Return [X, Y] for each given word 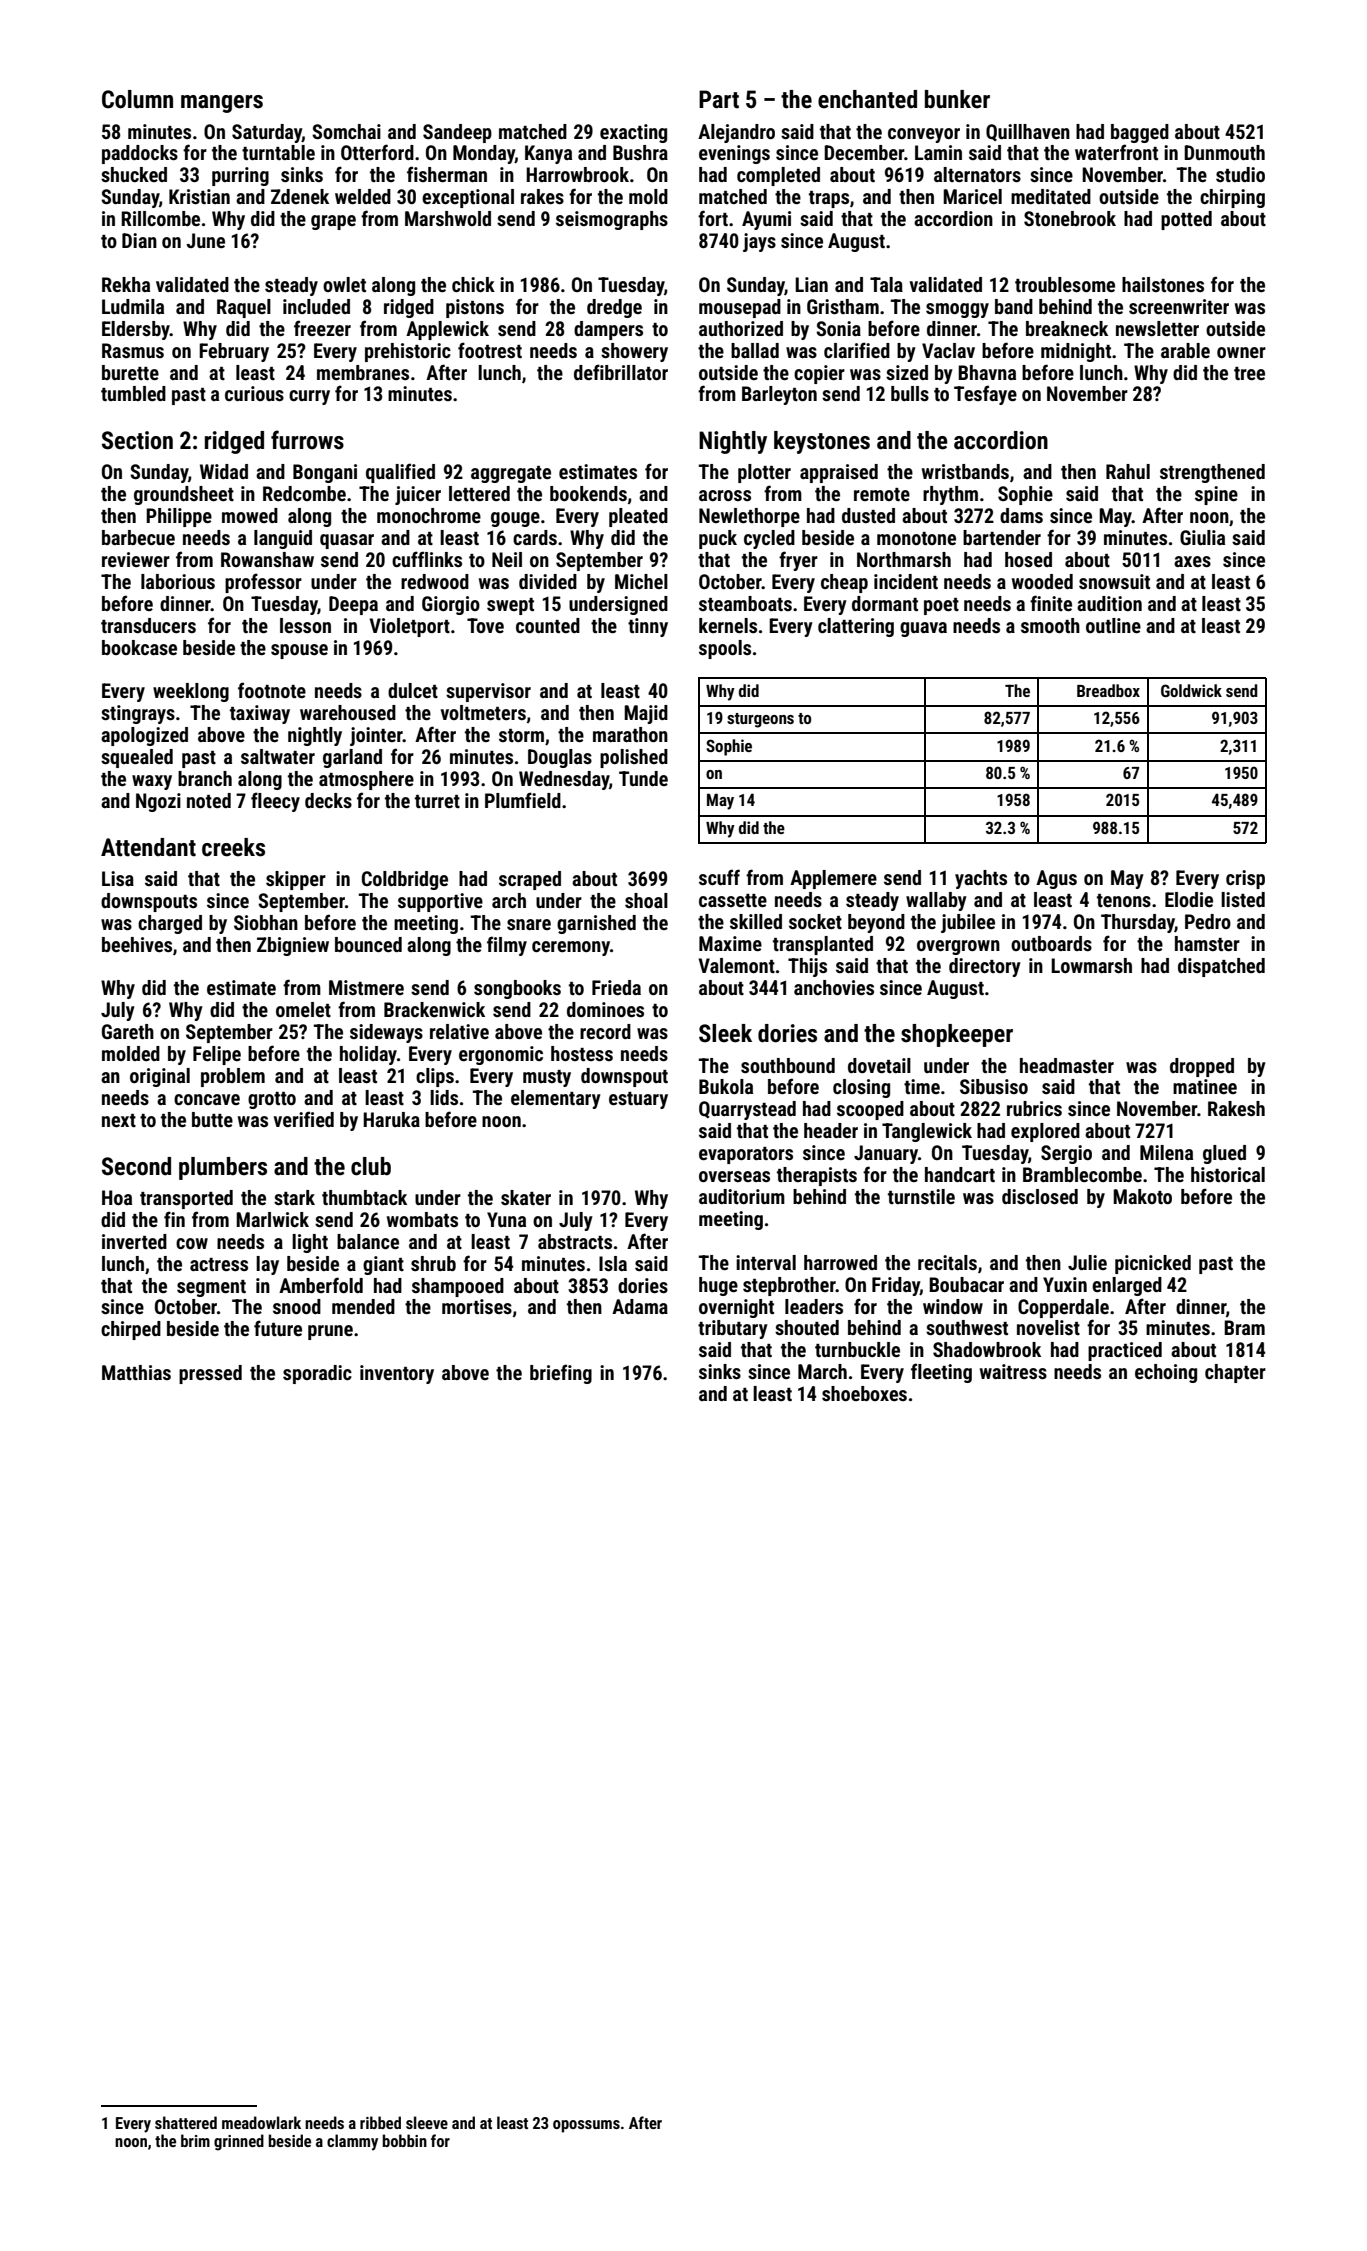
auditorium [742, 1196]
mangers [222, 104]
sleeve [427, 2122]
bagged [1140, 133]
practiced [1125, 1351]
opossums [586, 2126]
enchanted [867, 99]
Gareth [128, 1031]
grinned [239, 2142]
